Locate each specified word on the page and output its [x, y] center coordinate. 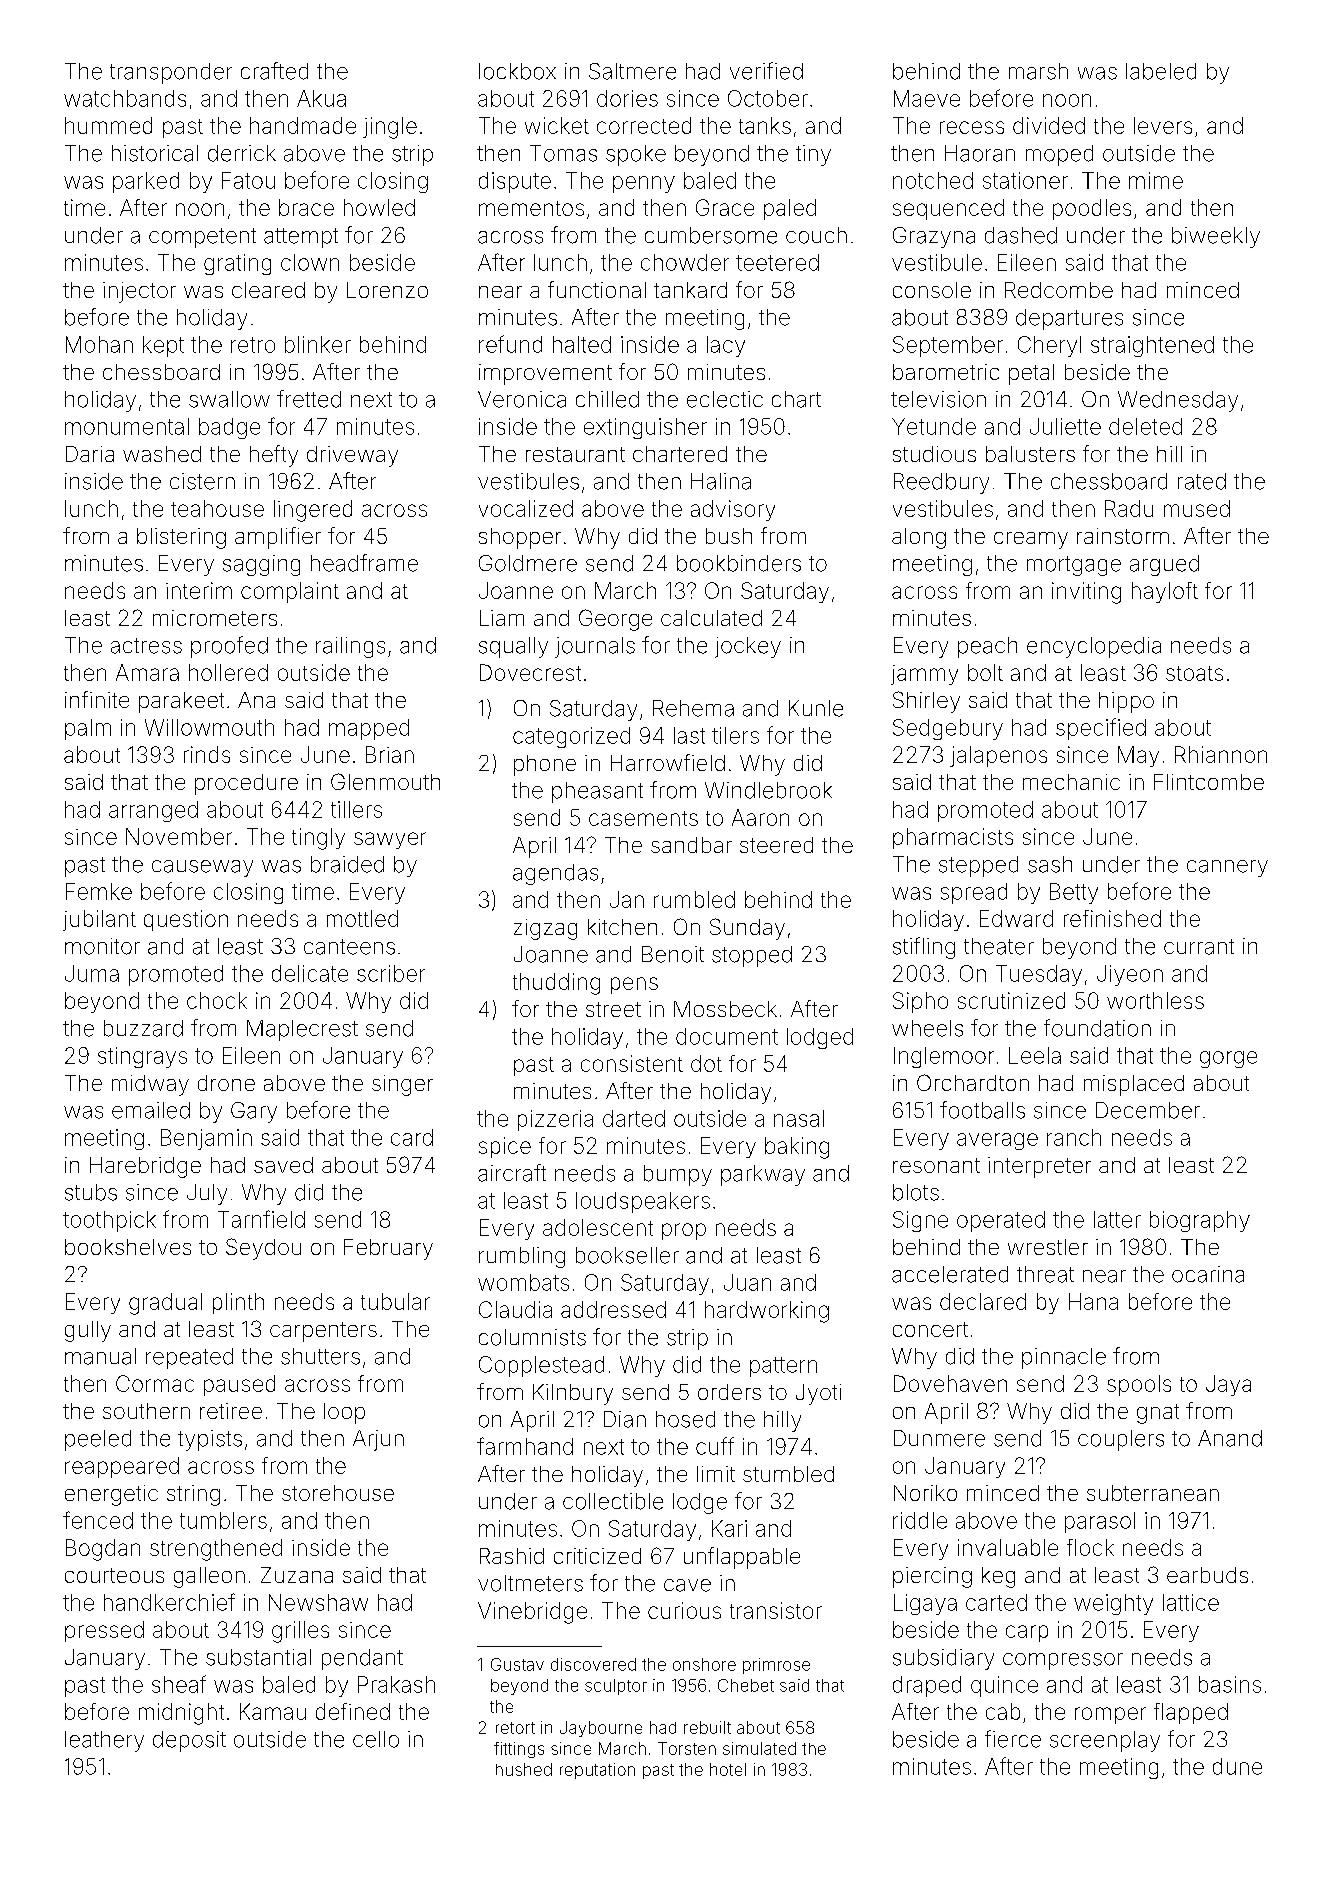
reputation [597, 1771]
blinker [318, 344]
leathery [104, 1741]
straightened [1152, 346]
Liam [502, 618]
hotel [728, 1769]
